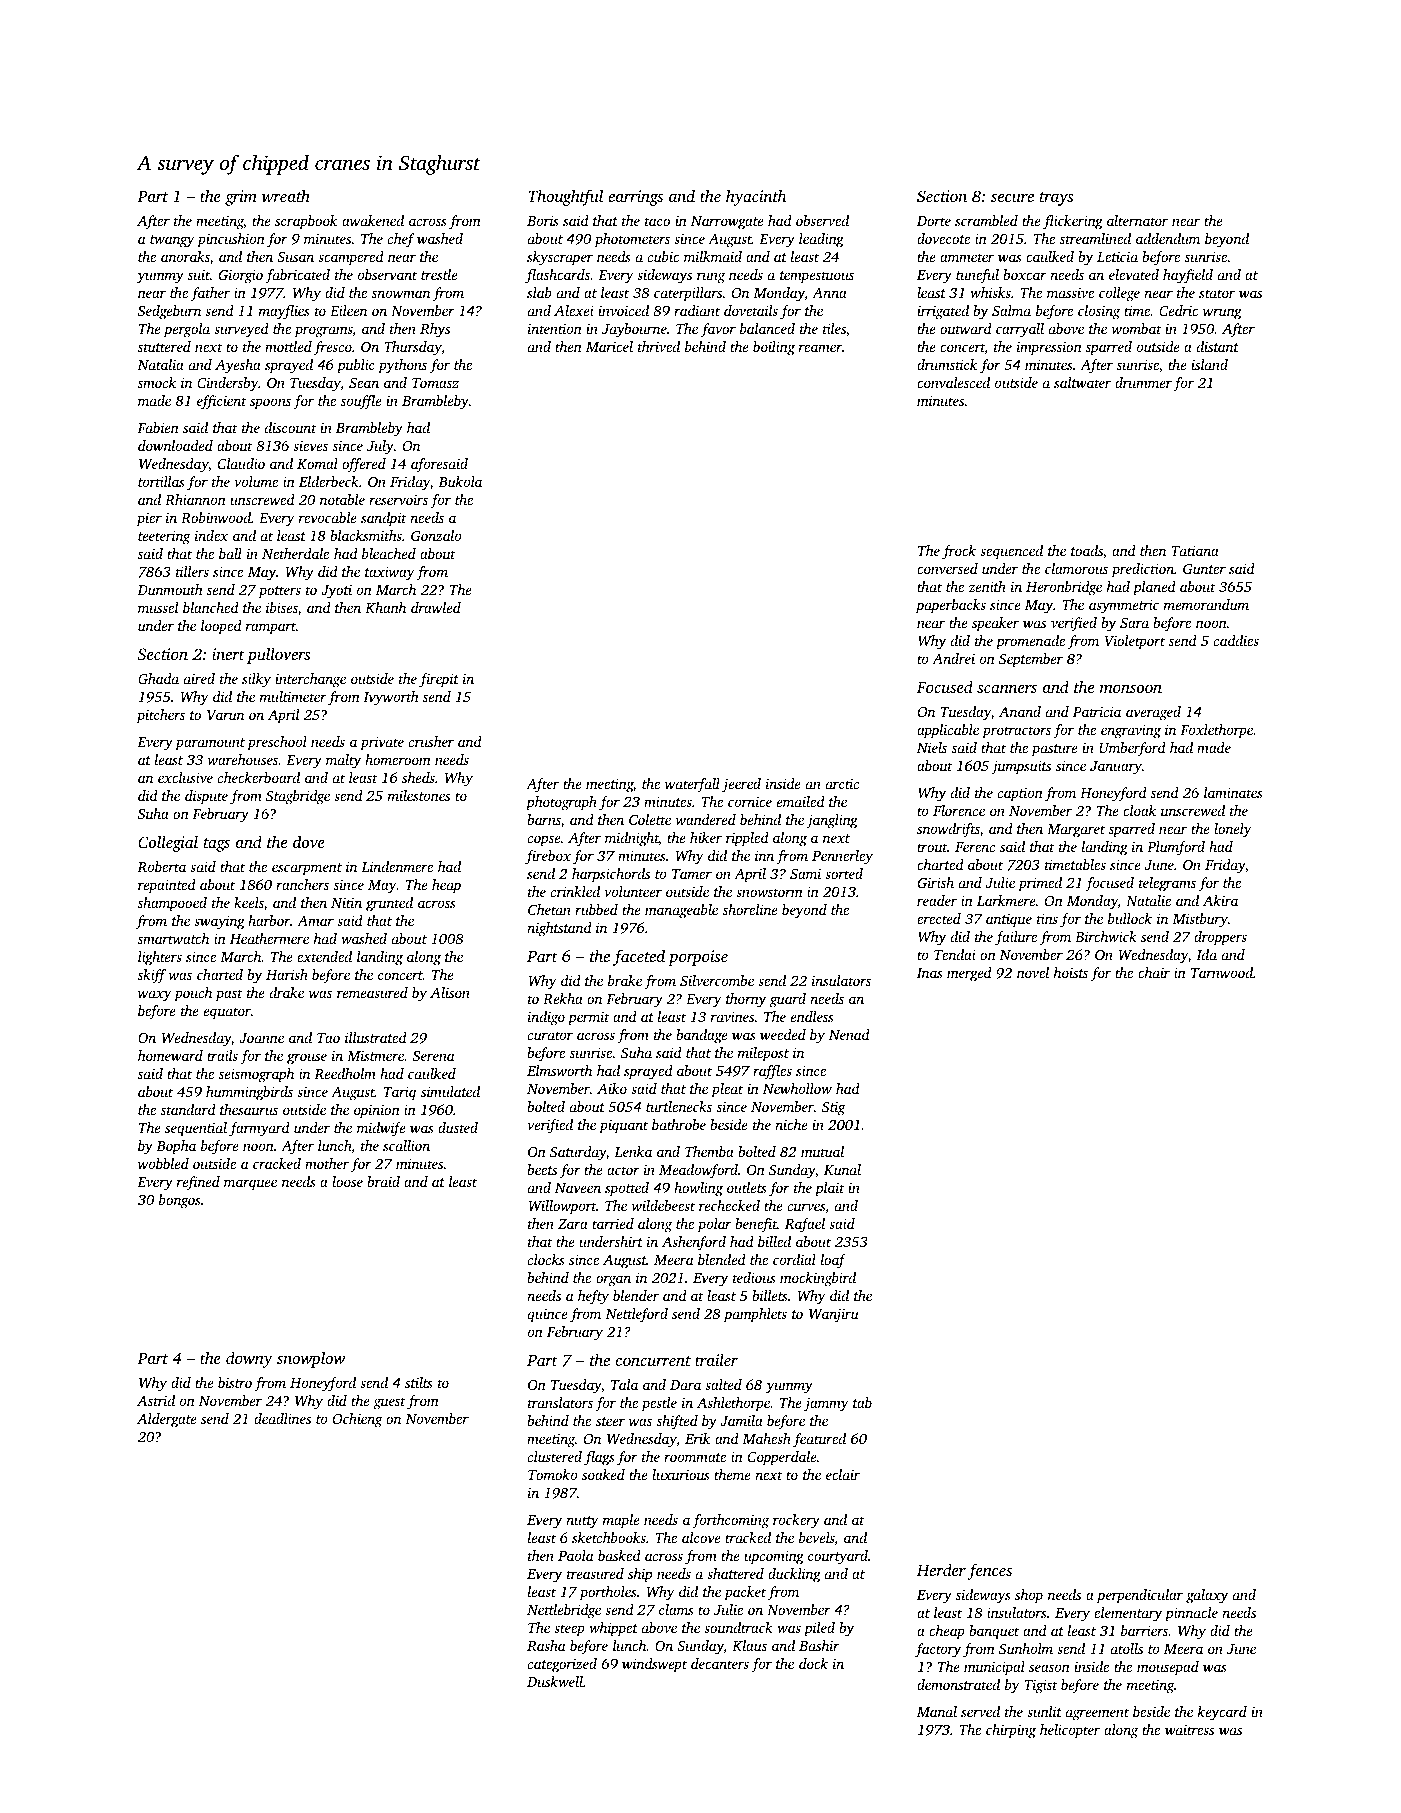  Describe the element at coordinates (158, 678) in the page. I see `Ghada` at that location.
